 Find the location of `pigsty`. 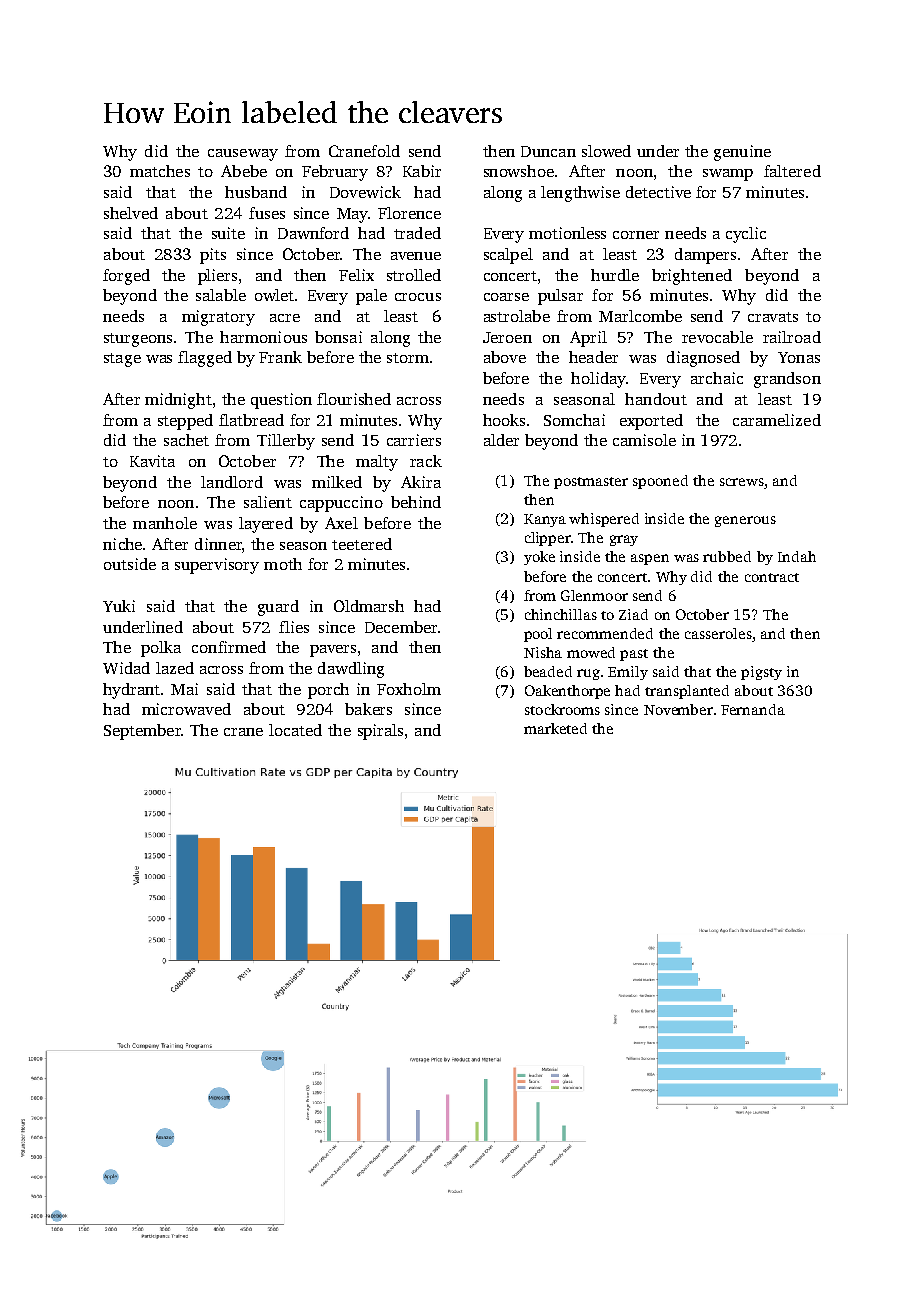

pigsty is located at coordinates (761, 673).
